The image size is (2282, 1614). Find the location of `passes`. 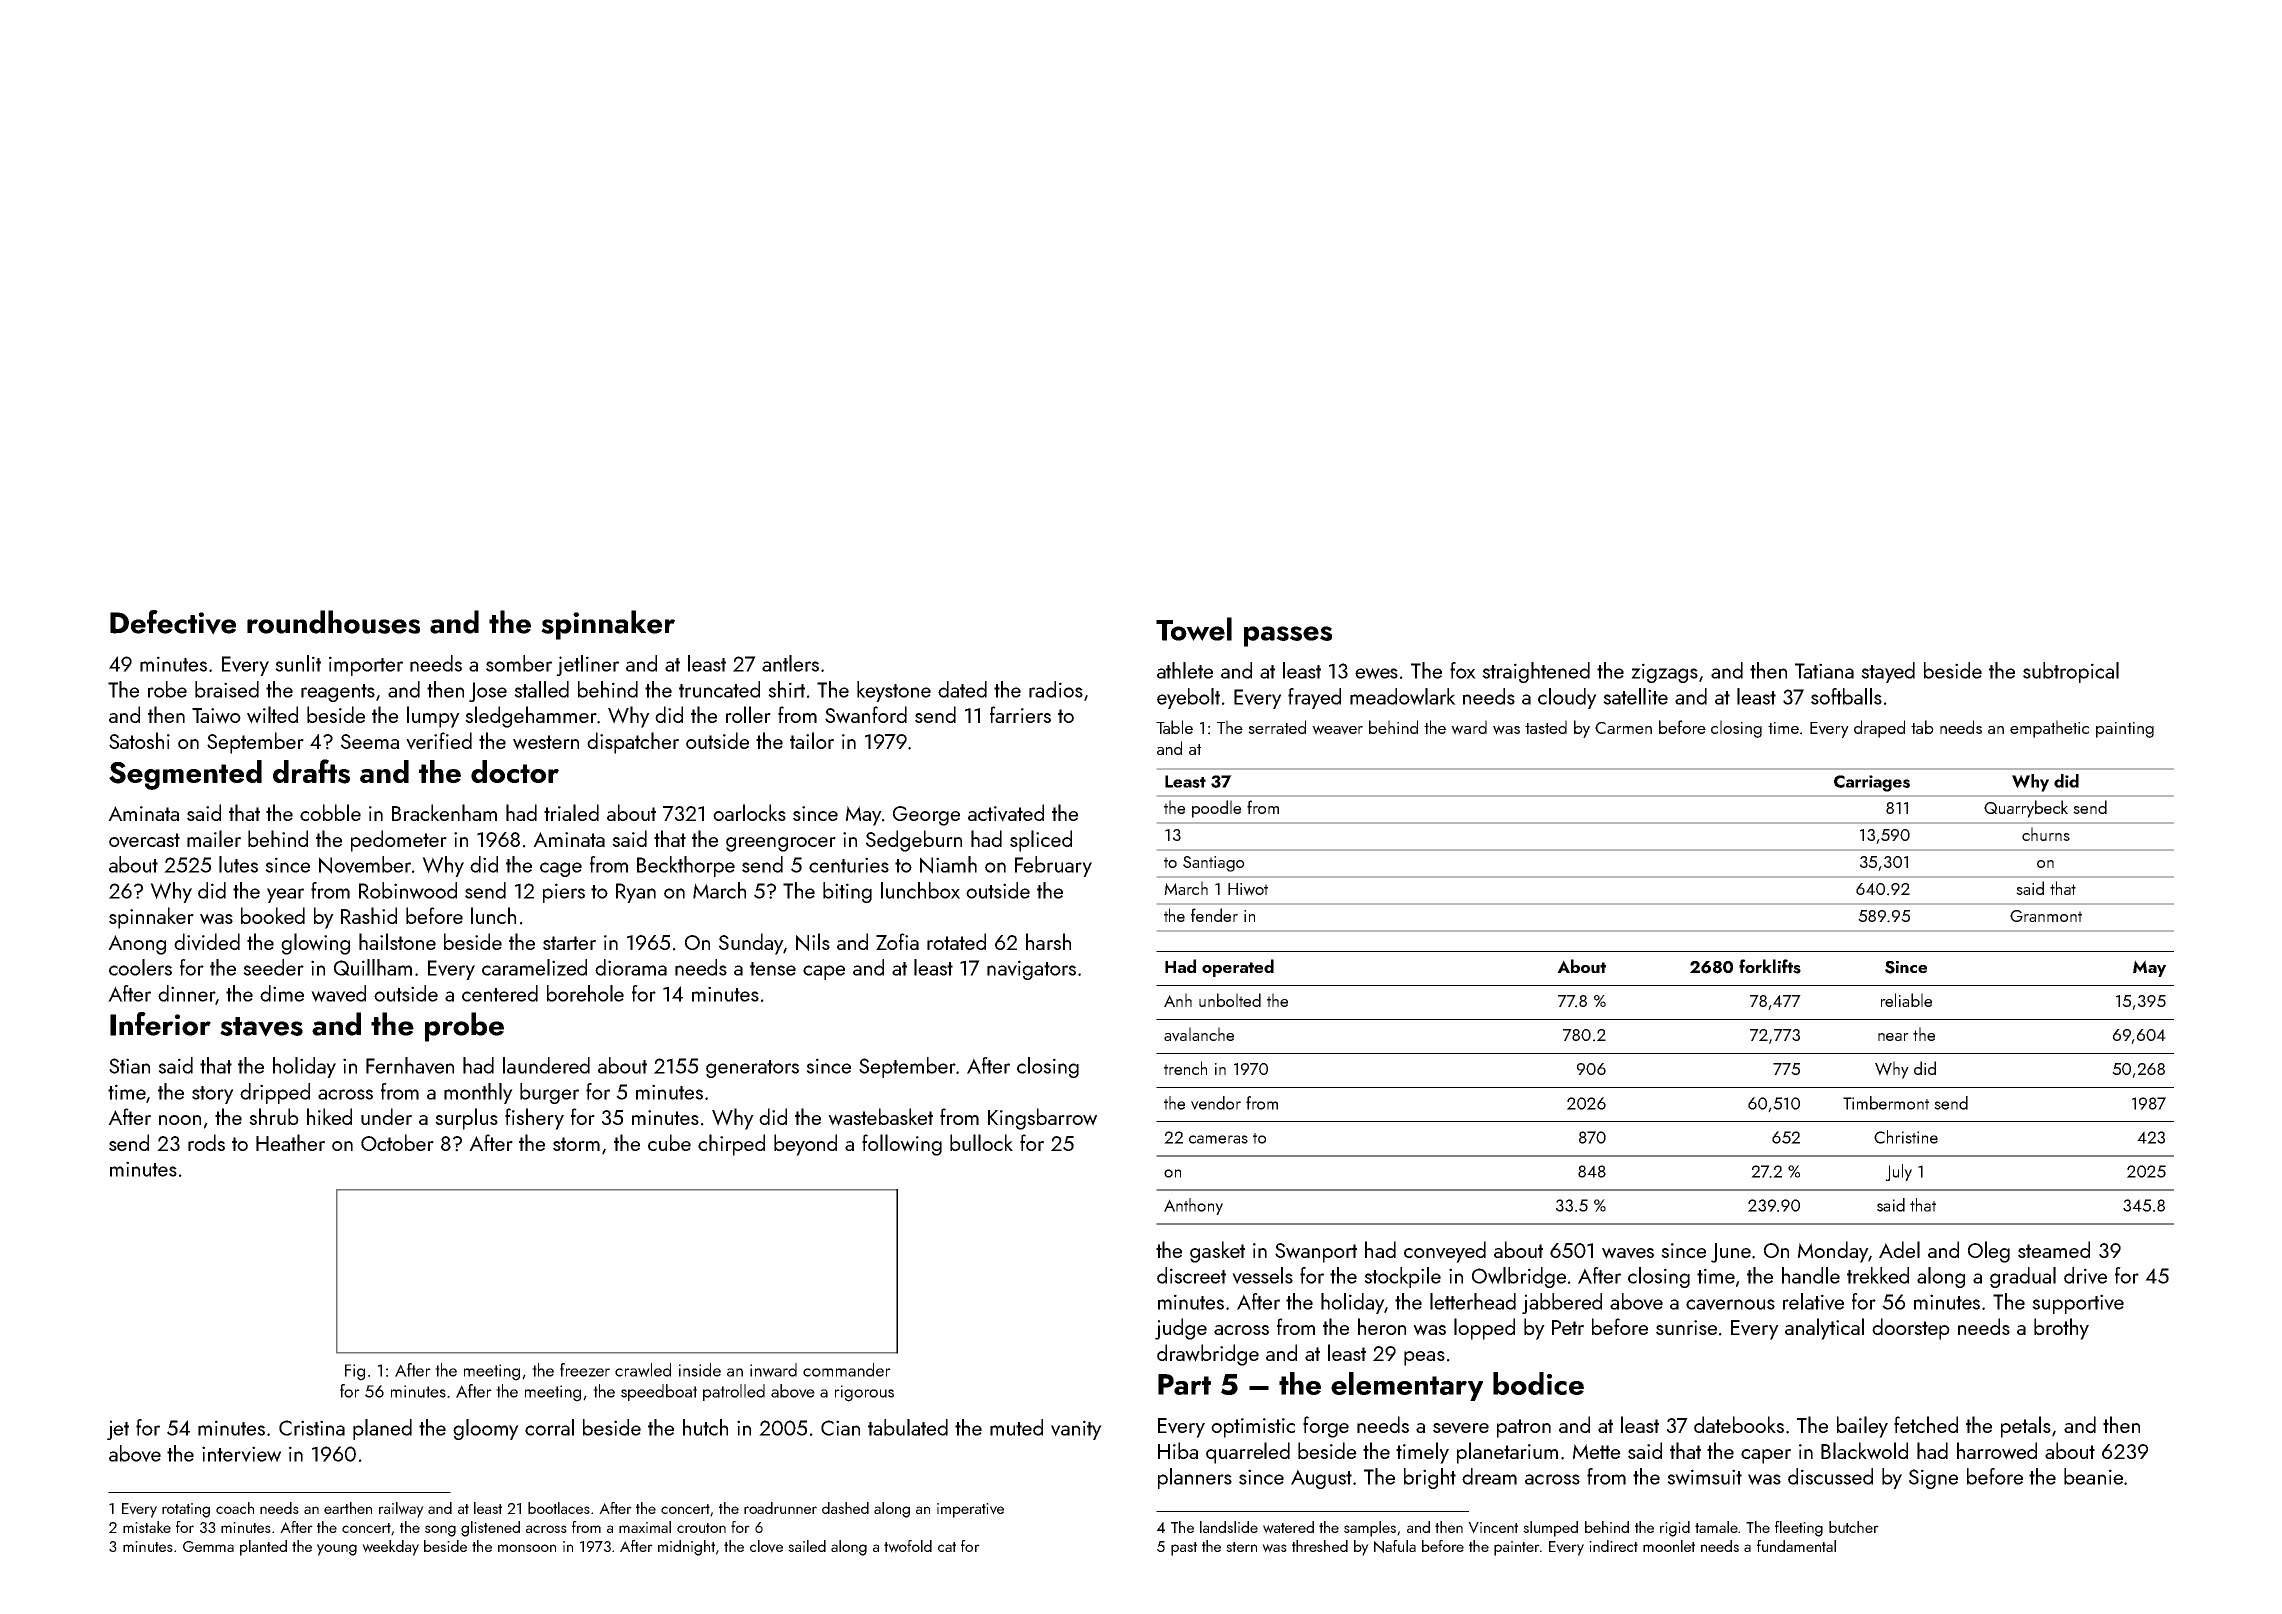

passes is located at coordinates (1288, 636).
